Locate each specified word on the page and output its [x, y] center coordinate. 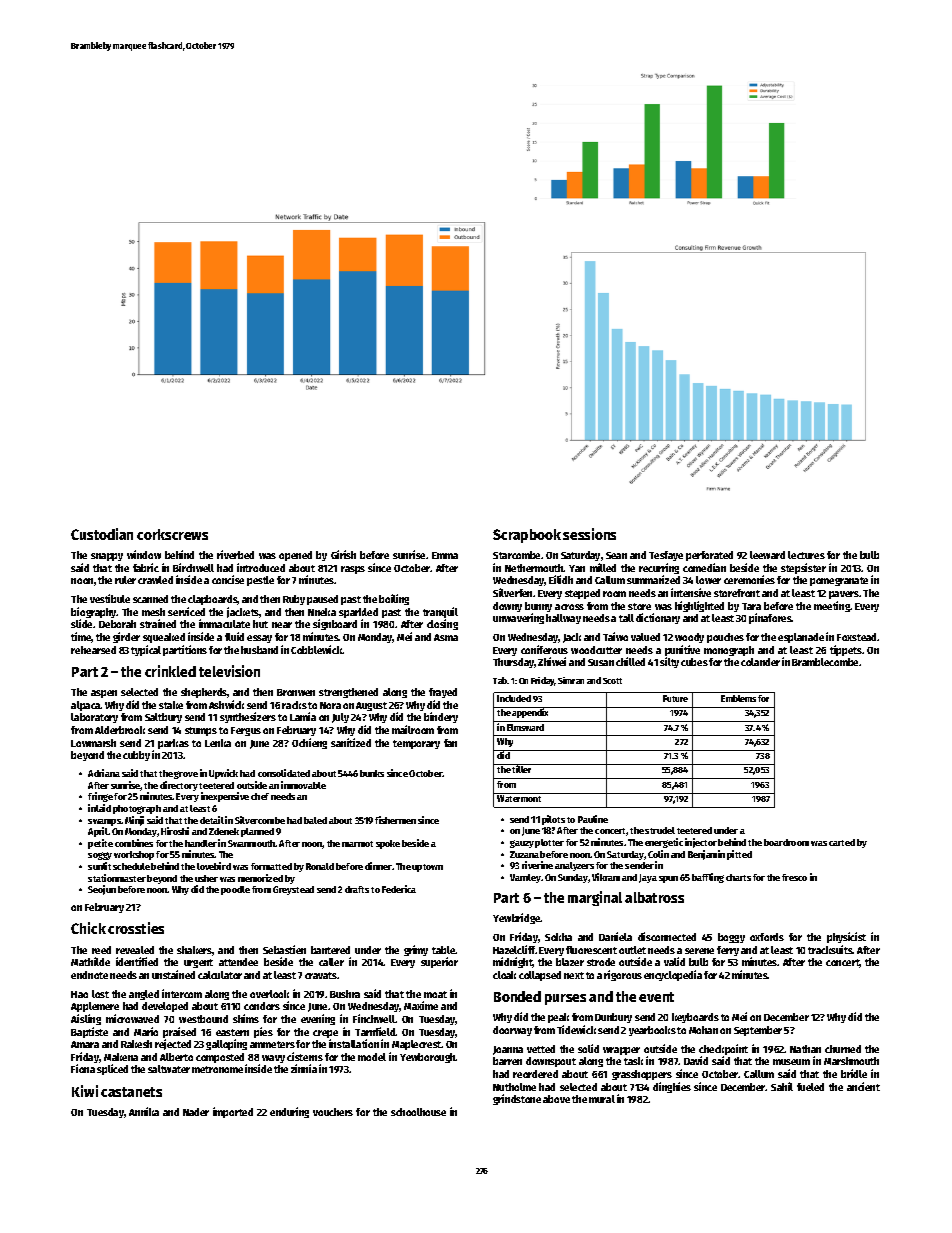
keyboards [695, 1018]
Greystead [293, 890]
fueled [810, 1087]
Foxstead [856, 637]
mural [602, 1099]
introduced [261, 567]
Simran [571, 680]
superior [439, 962]
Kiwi [85, 1091]
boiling [394, 599]
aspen [104, 694]
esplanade [801, 638]
